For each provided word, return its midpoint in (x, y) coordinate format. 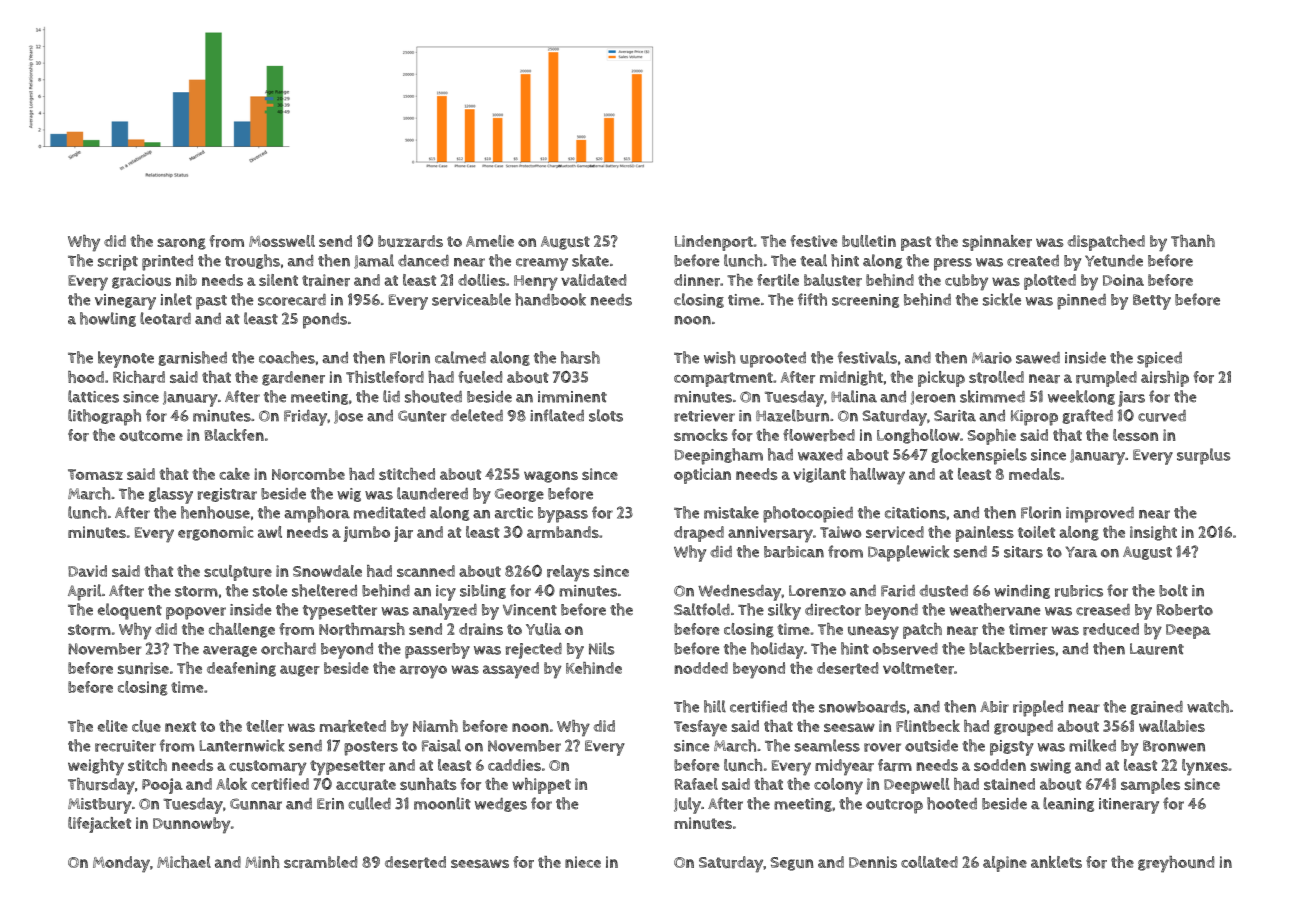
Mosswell (282, 241)
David (87, 571)
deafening (241, 669)
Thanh (1193, 241)
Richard (139, 377)
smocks (701, 435)
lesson (1135, 435)
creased (1103, 610)
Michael (184, 862)
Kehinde (594, 668)
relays (568, 573)
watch (1208, 706)
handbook (550, 299)
